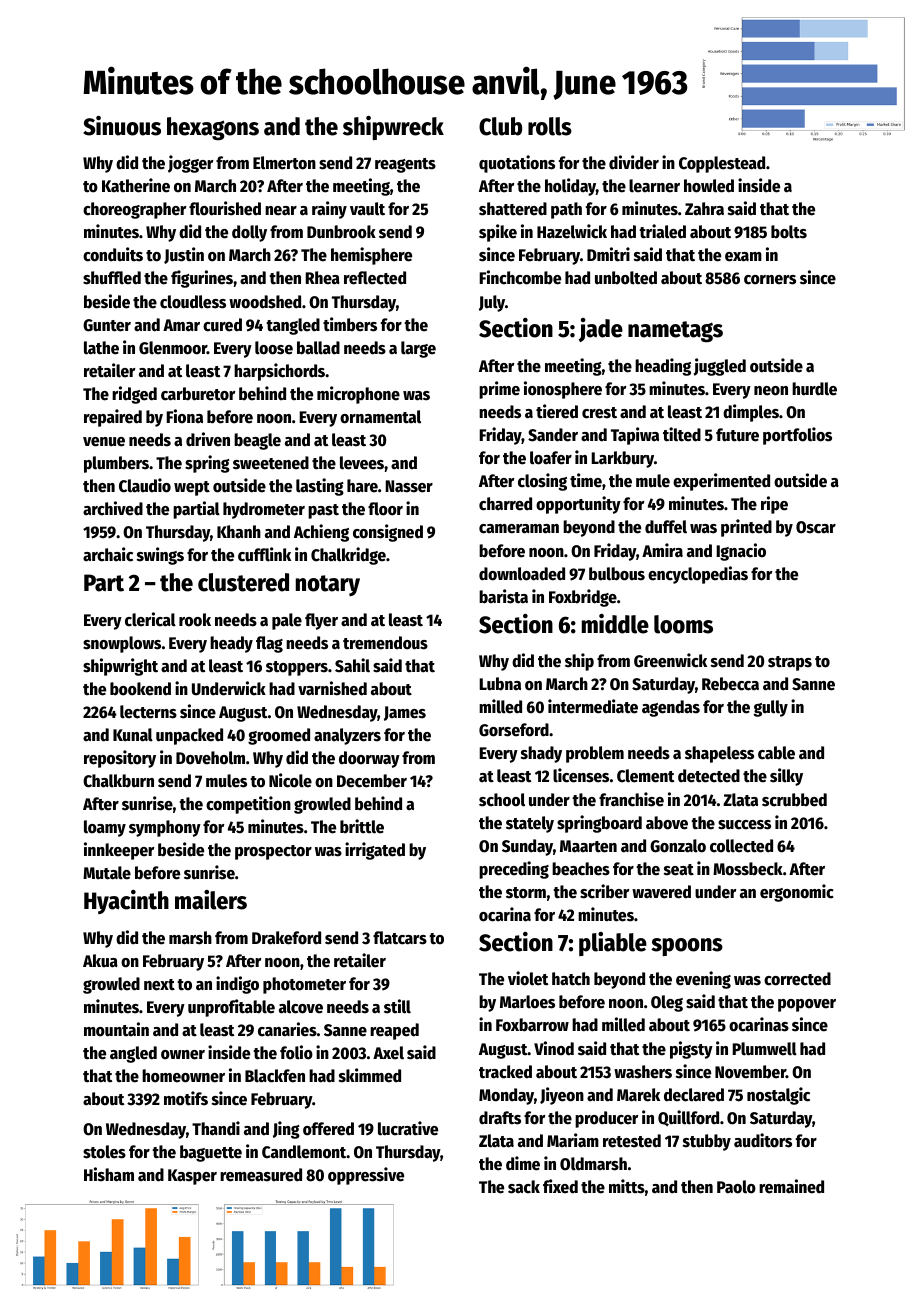 The width and height of the page is (924, 1308). I want to click on Copplestead, so click(722, 164).
